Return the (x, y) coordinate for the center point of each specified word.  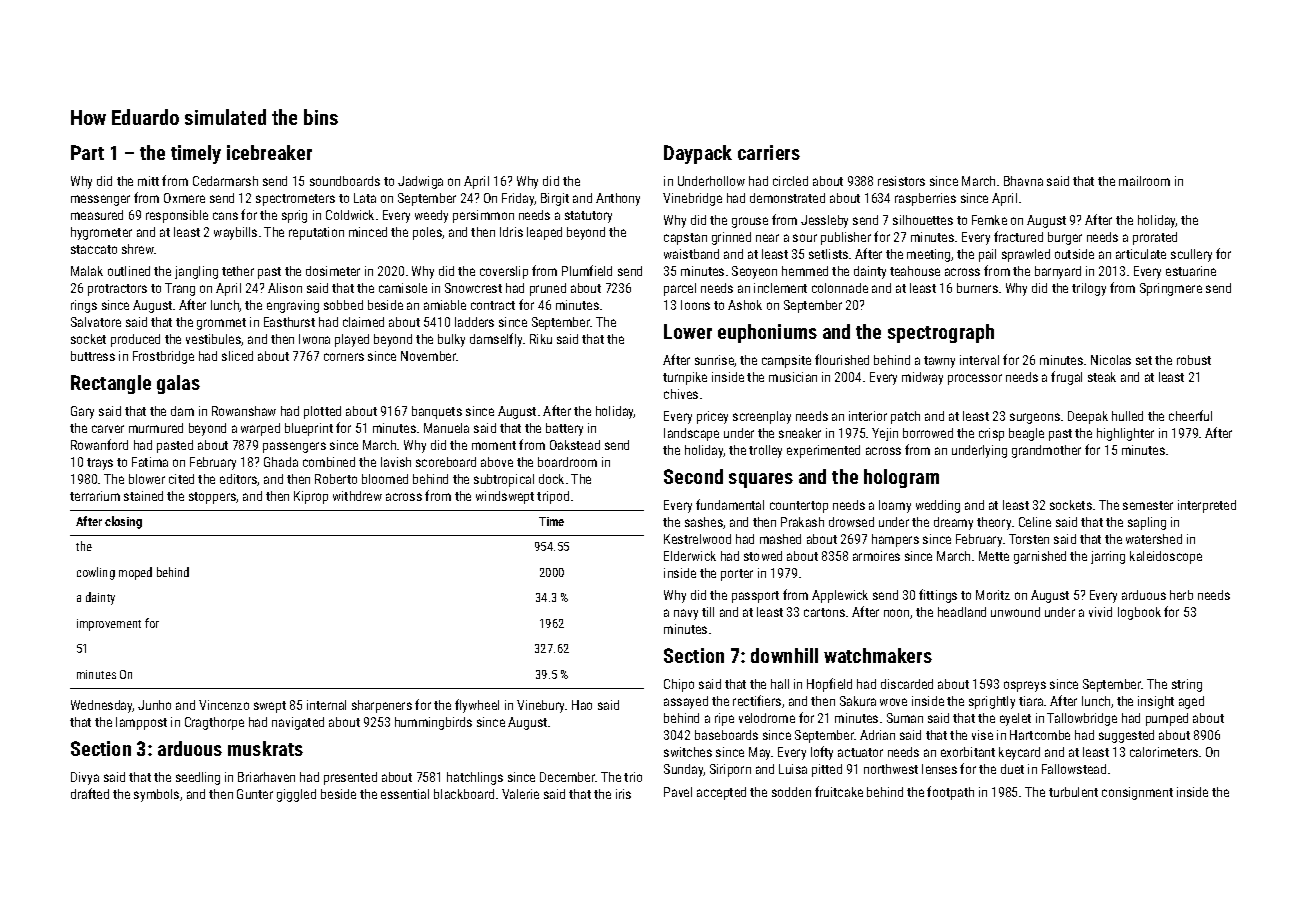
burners (977, 288)
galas (178, 384)
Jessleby (824, 221)
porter (737, 575)
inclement (780, 288)
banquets (437, 412)
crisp (991, 434)
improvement (109, 625)
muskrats (265, 748)
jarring (1108, 557)
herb (1181, 595)
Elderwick (690, 556)
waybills (235, 233)
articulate (1141, 254)
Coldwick (350, 215)
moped (135, 573)
